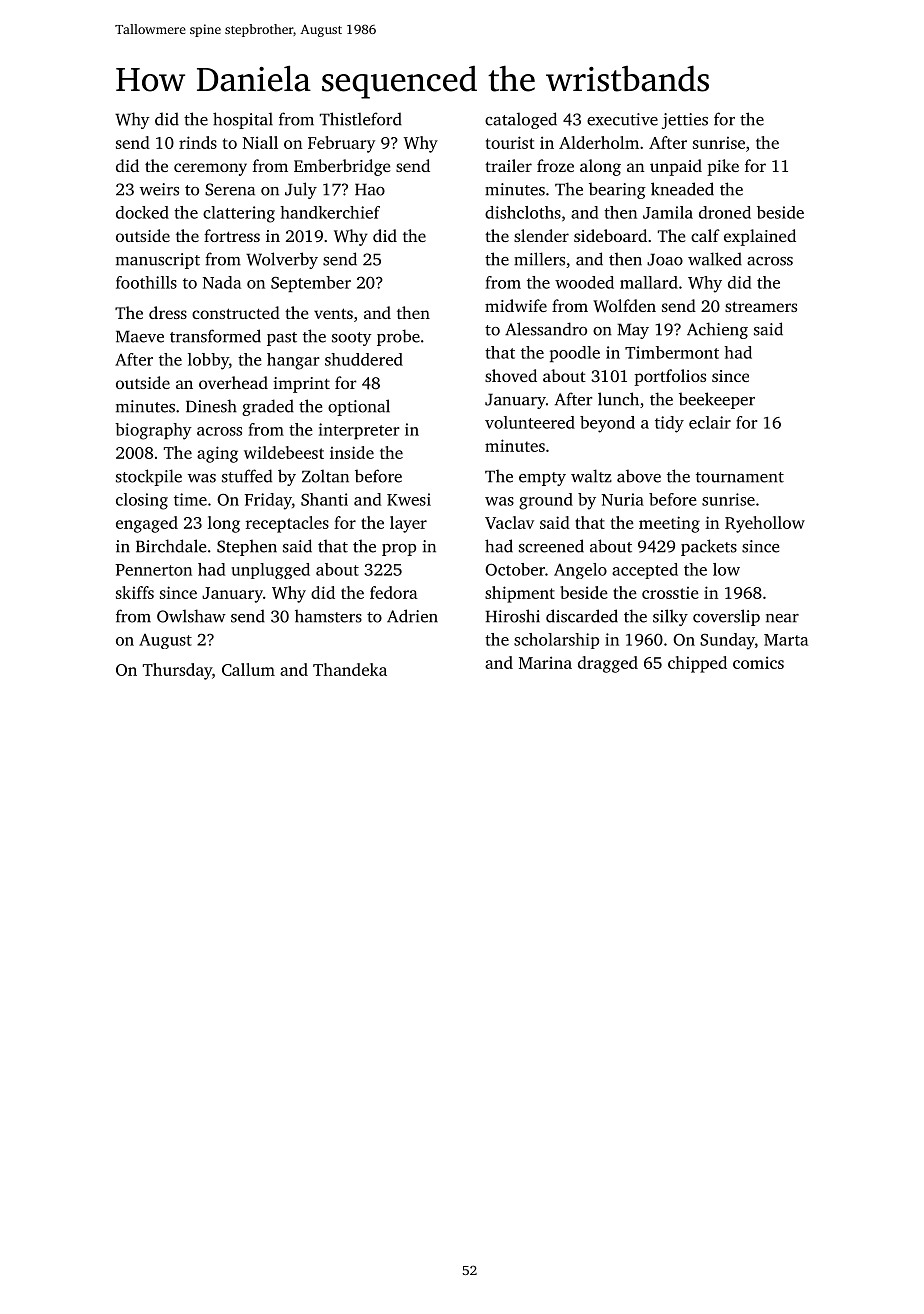 This screenshot has width=924, height=1314. Describe the element at coordinates (153, 431) in the screenshot. I see `biography` at that location.
